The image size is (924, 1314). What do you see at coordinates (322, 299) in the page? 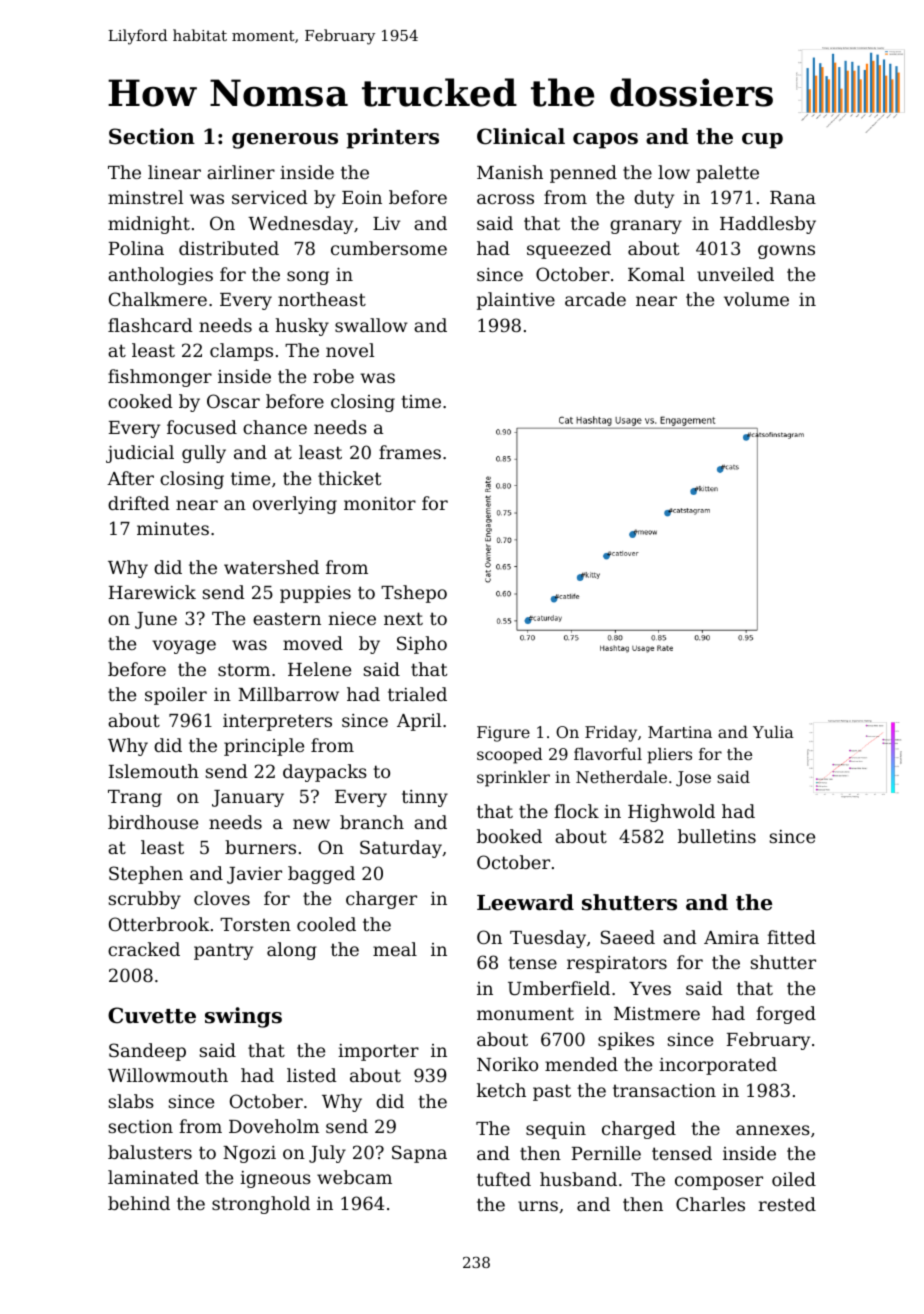
I see `northeast` at bounding box center [322, 299].
